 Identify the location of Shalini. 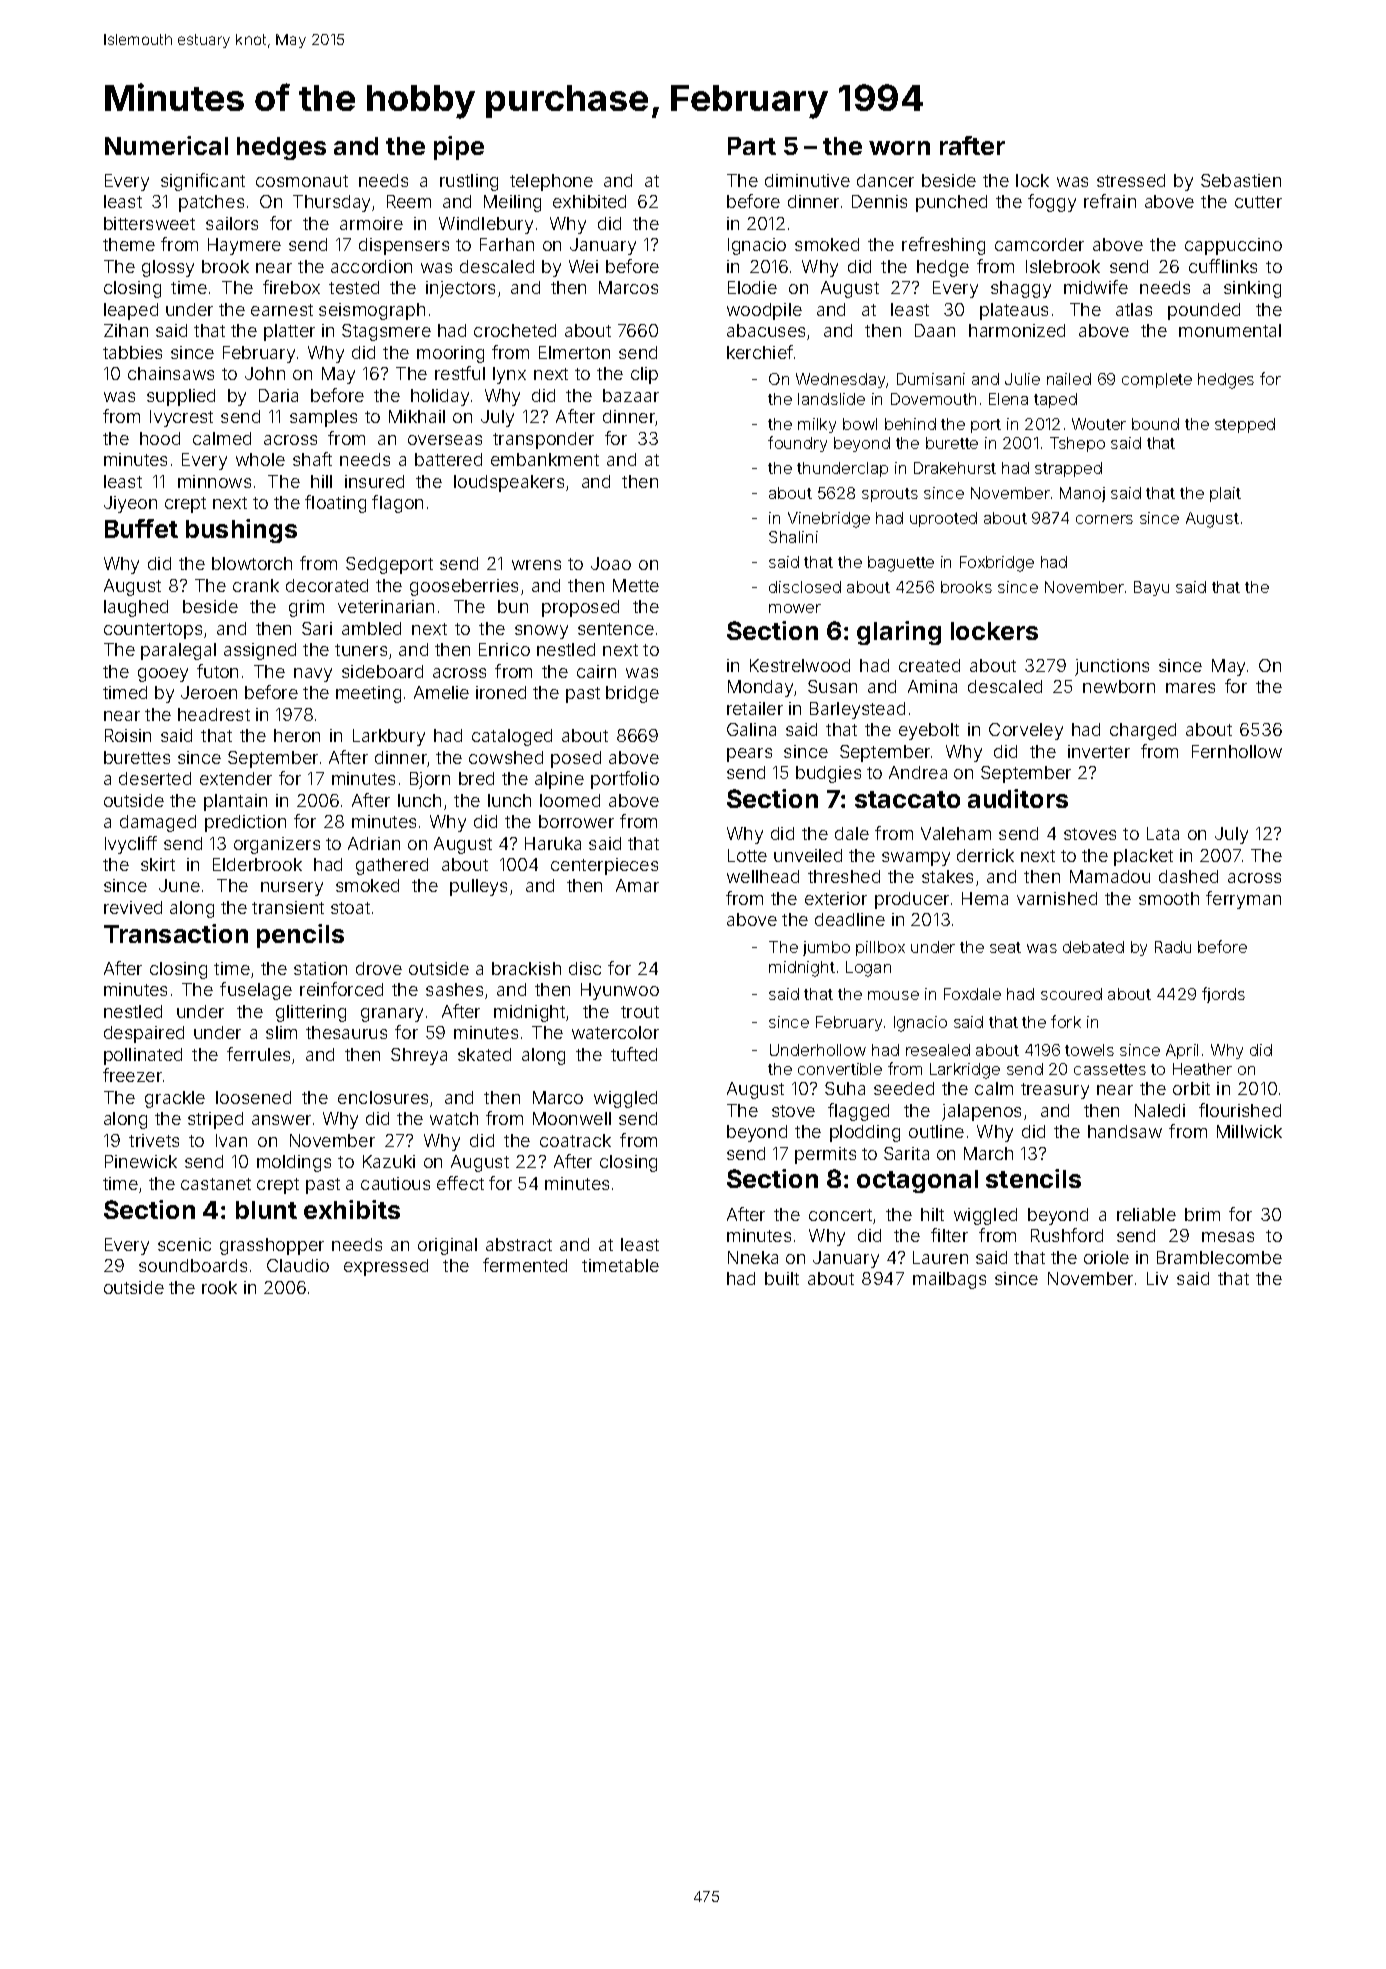
(793, 537).
